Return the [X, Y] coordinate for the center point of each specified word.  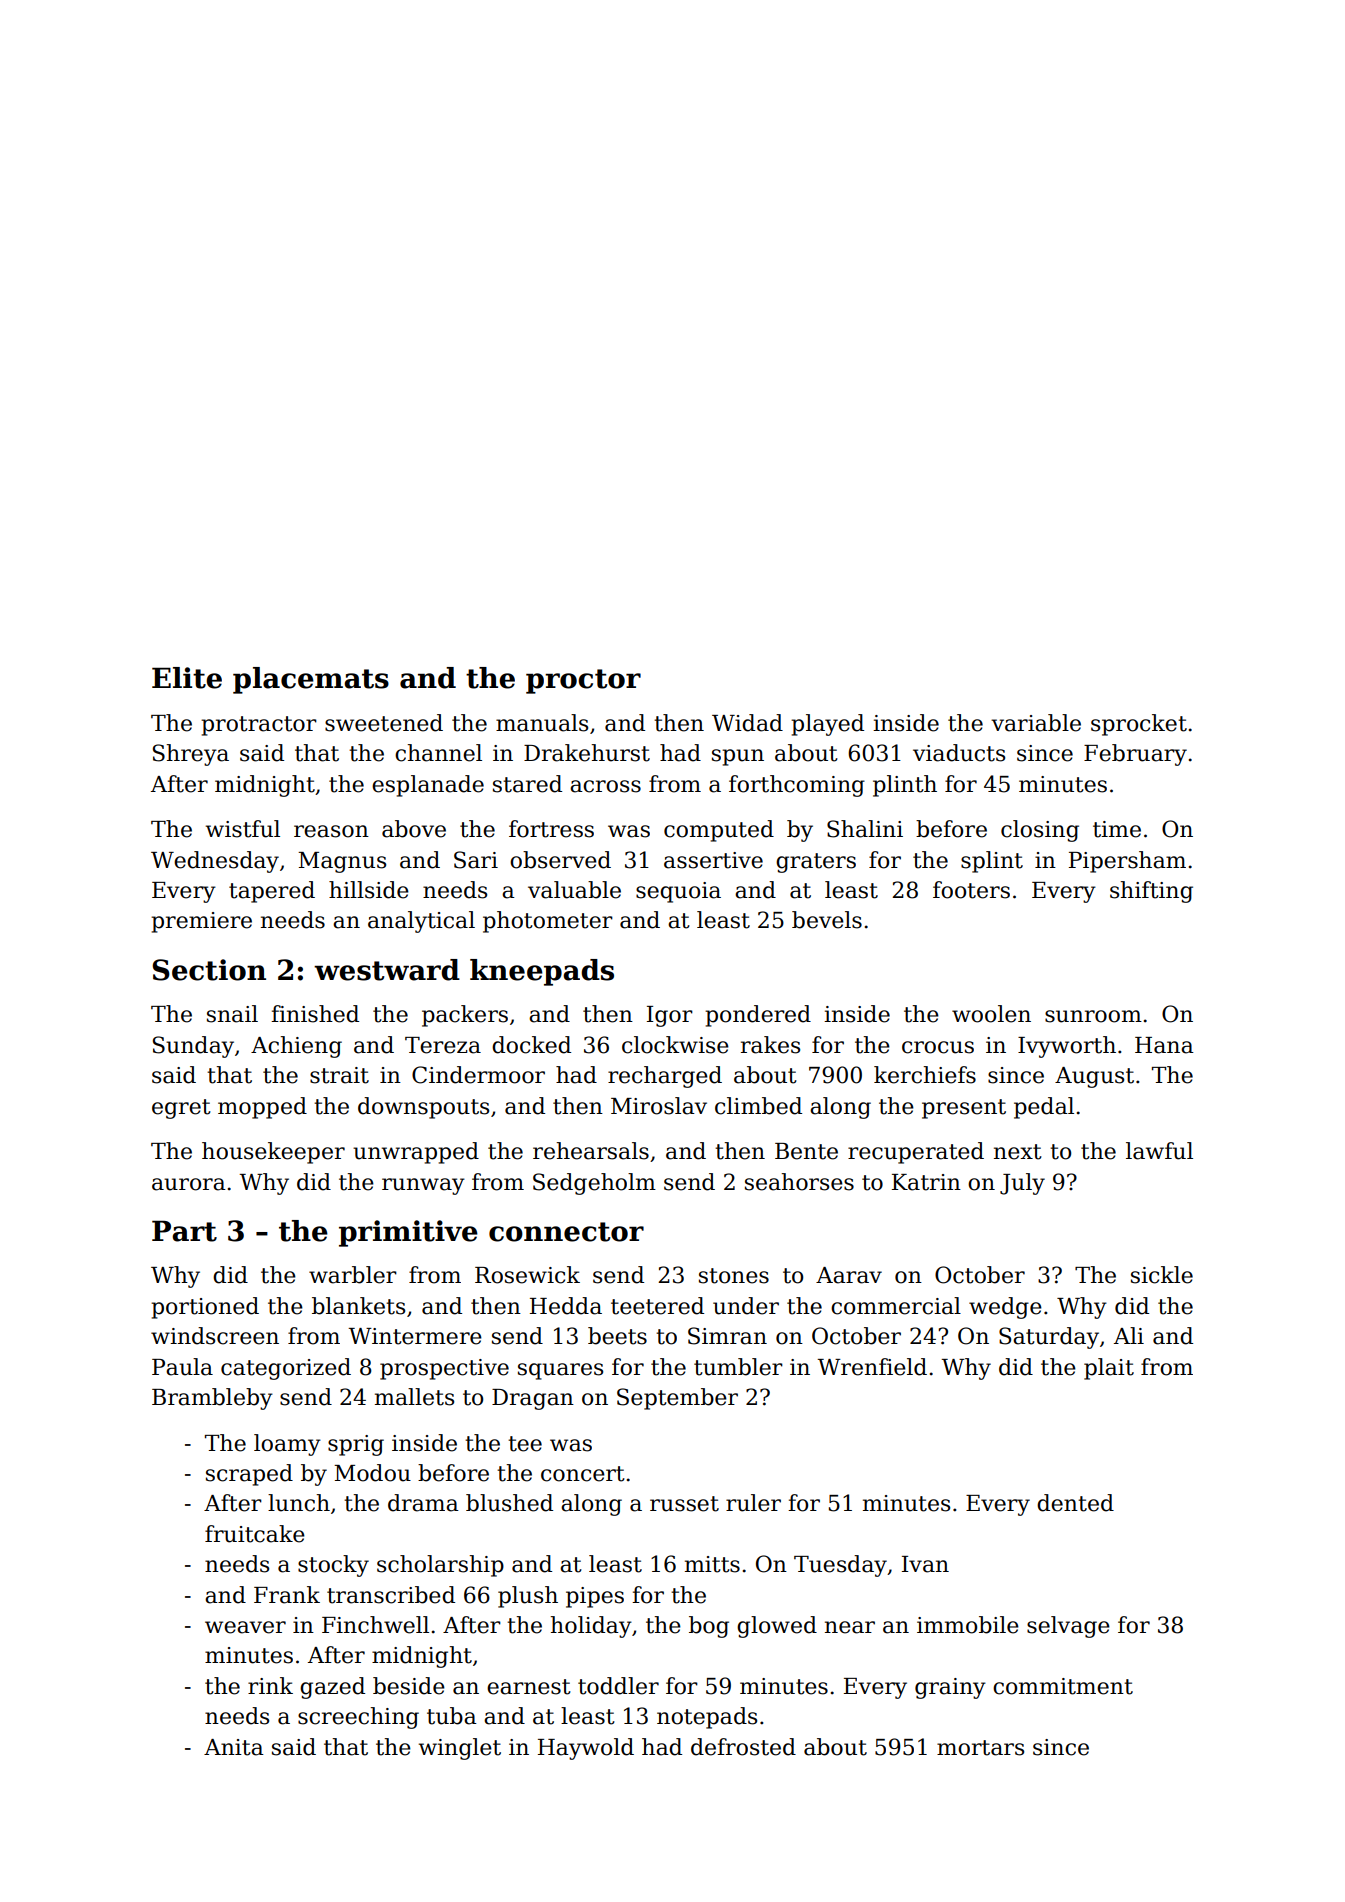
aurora [189, 1184]
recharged [665, 1077]
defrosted [743, 1747]
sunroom [1093, 1016]
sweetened [384, 723]
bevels [827, 920]
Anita [234, 1747]
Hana [1164, 1045]
